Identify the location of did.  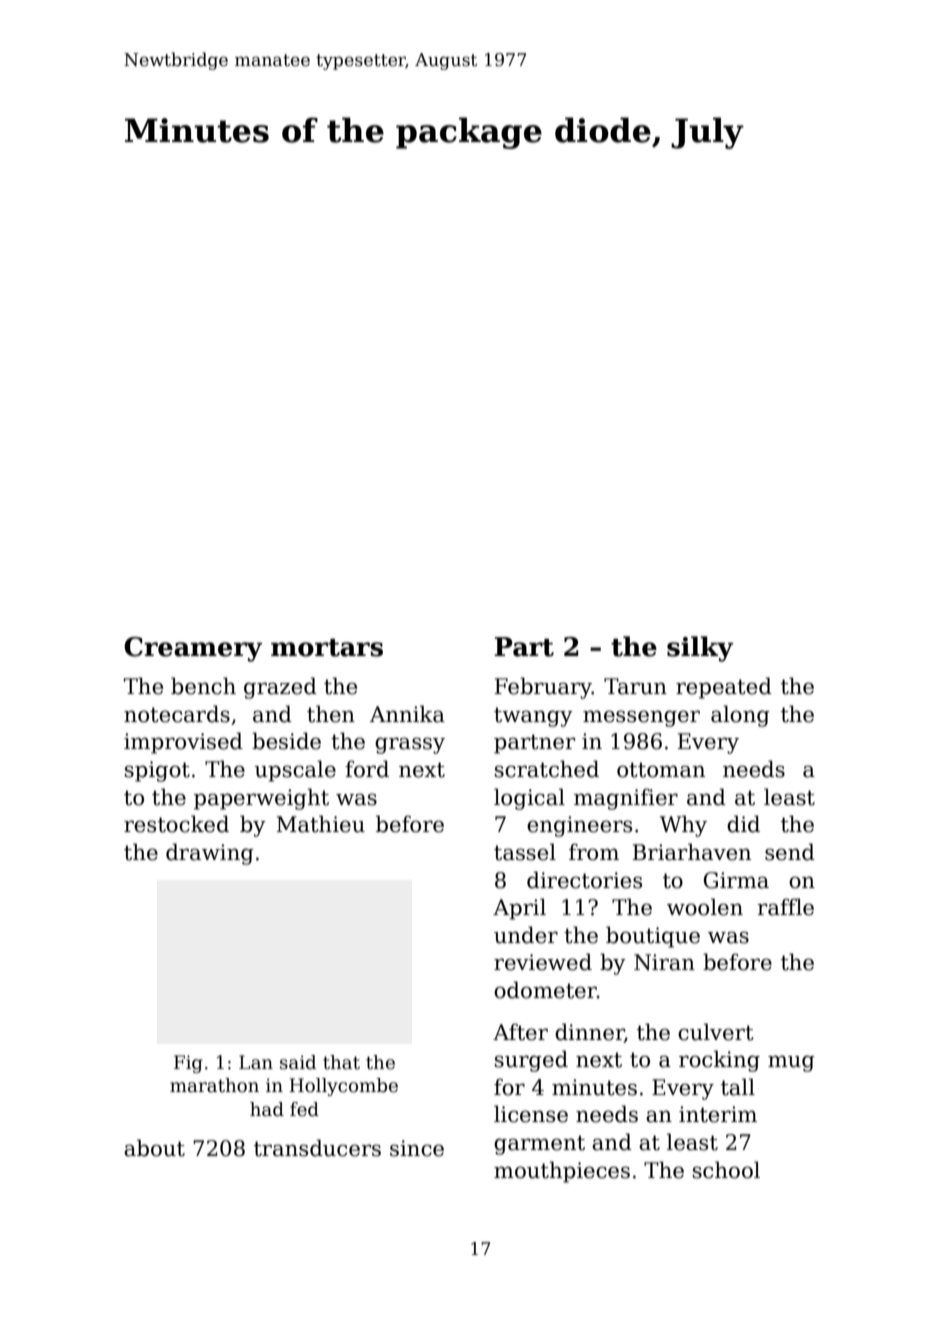
(743, 824).
